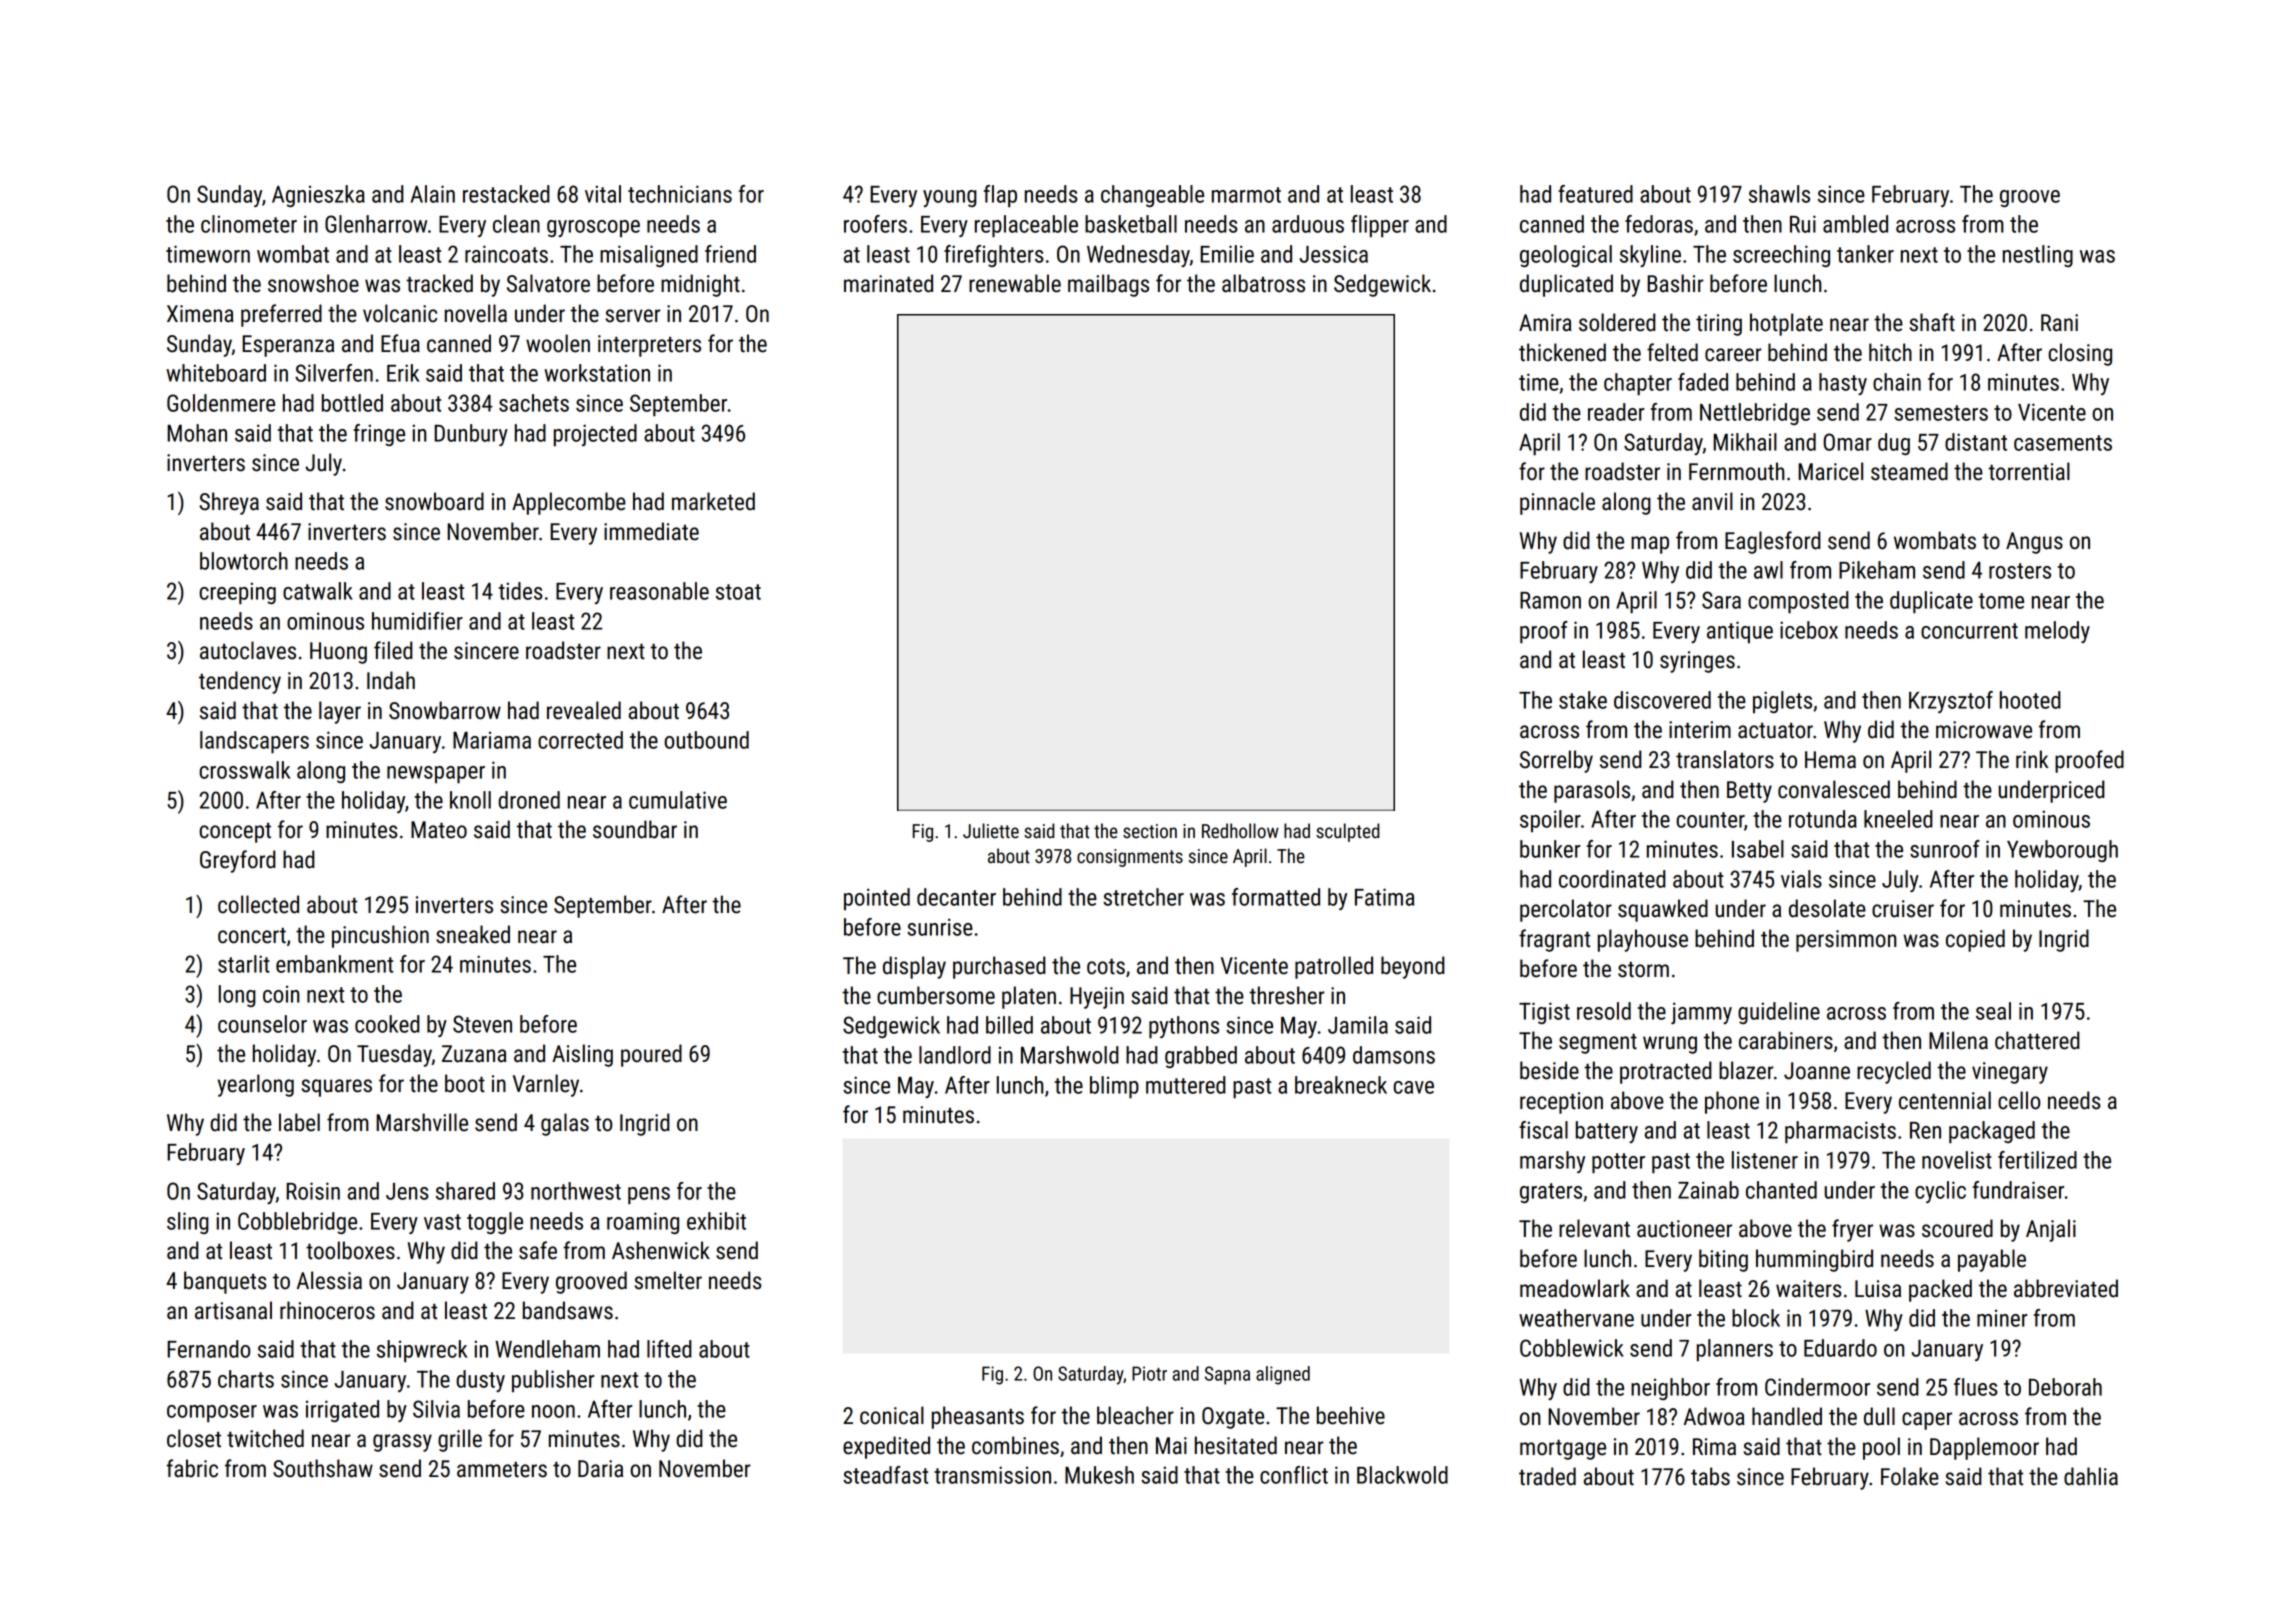 This screenshot has width=2292, height=1620. What do you see at coordinates (1710, 1476) in the screenshot?
I see `tabs` at bounding box center [1710, 1476].
